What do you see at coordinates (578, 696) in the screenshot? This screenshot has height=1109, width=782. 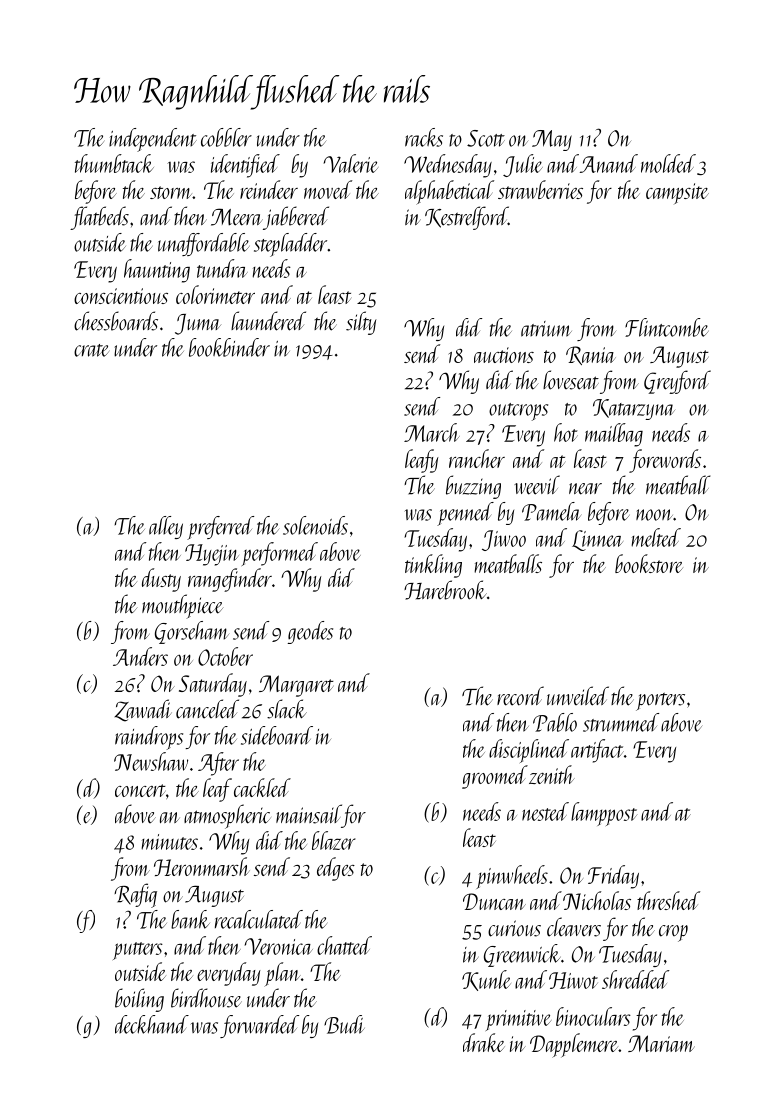 I see `unveiled` at bounding box center [578, 696].
